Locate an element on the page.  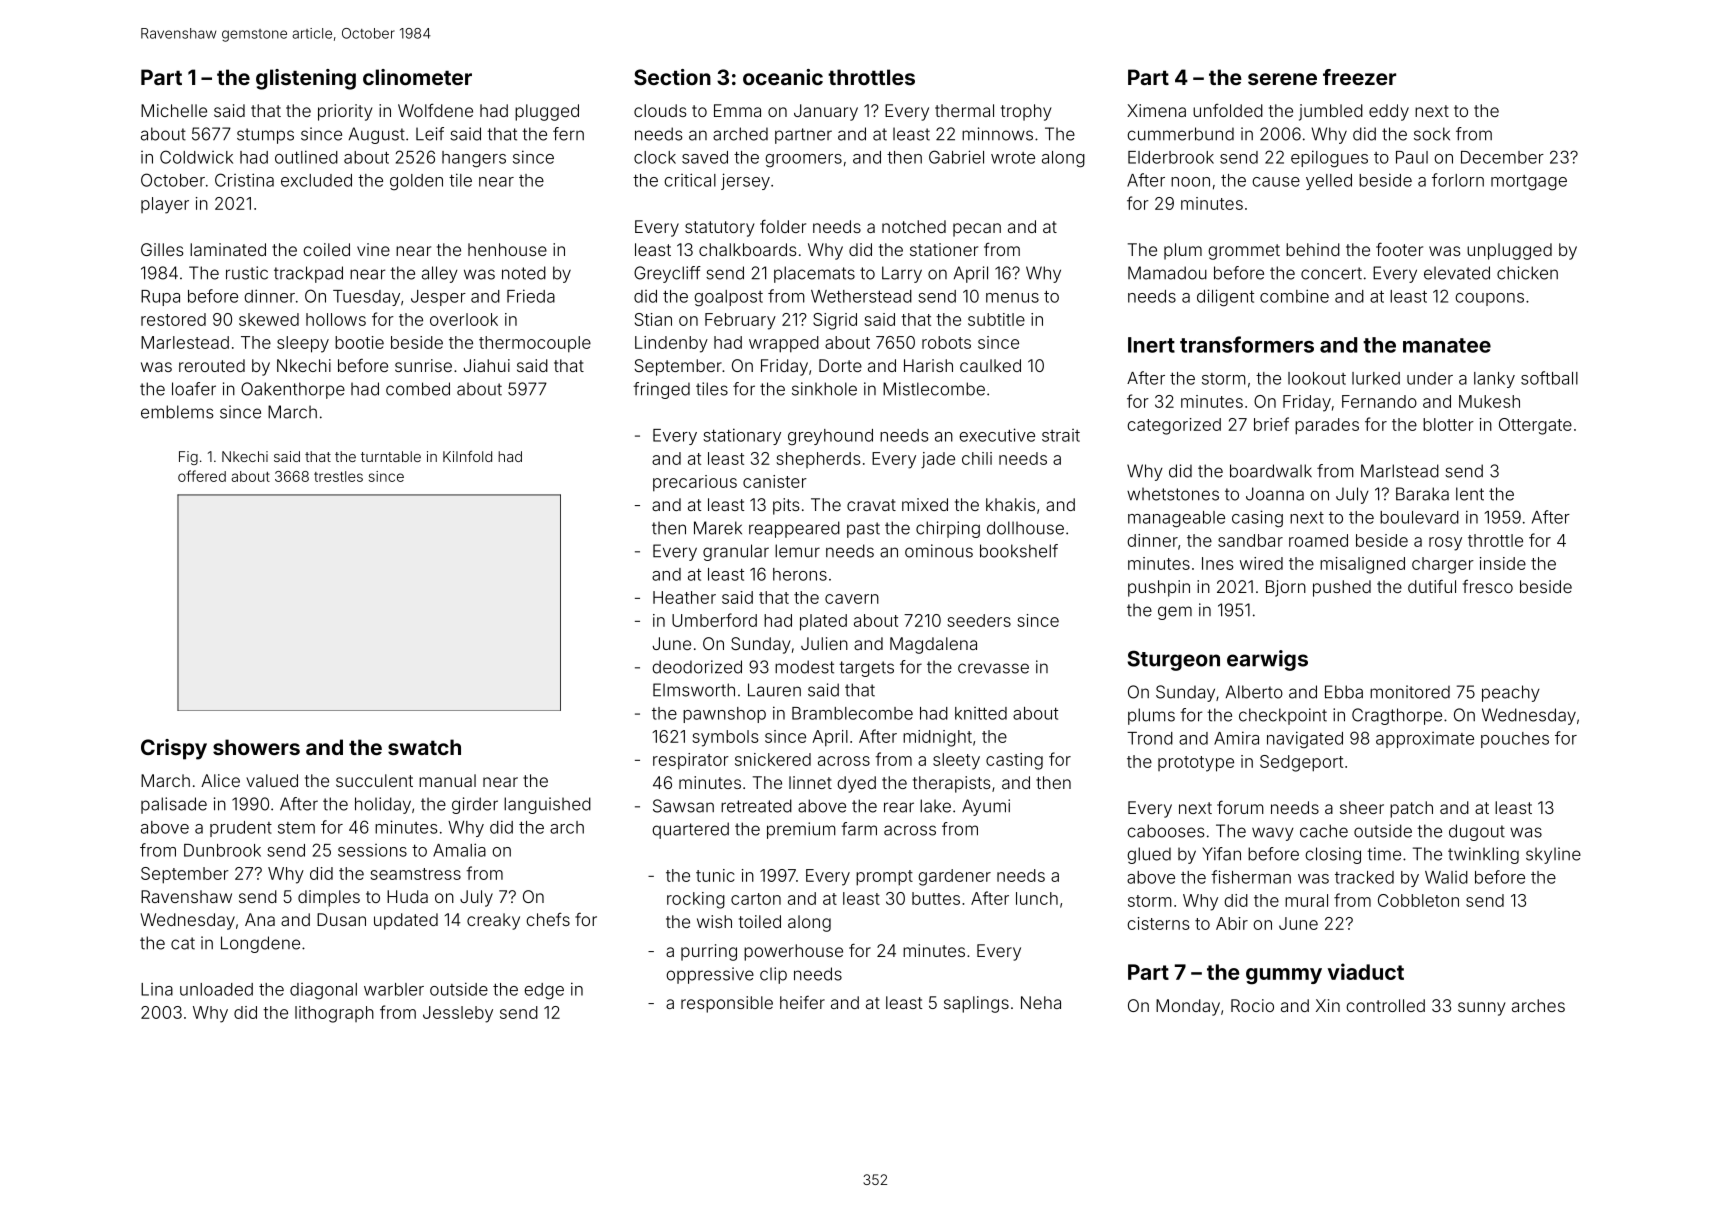
forlorn is located at coordinates (1458, 180).
